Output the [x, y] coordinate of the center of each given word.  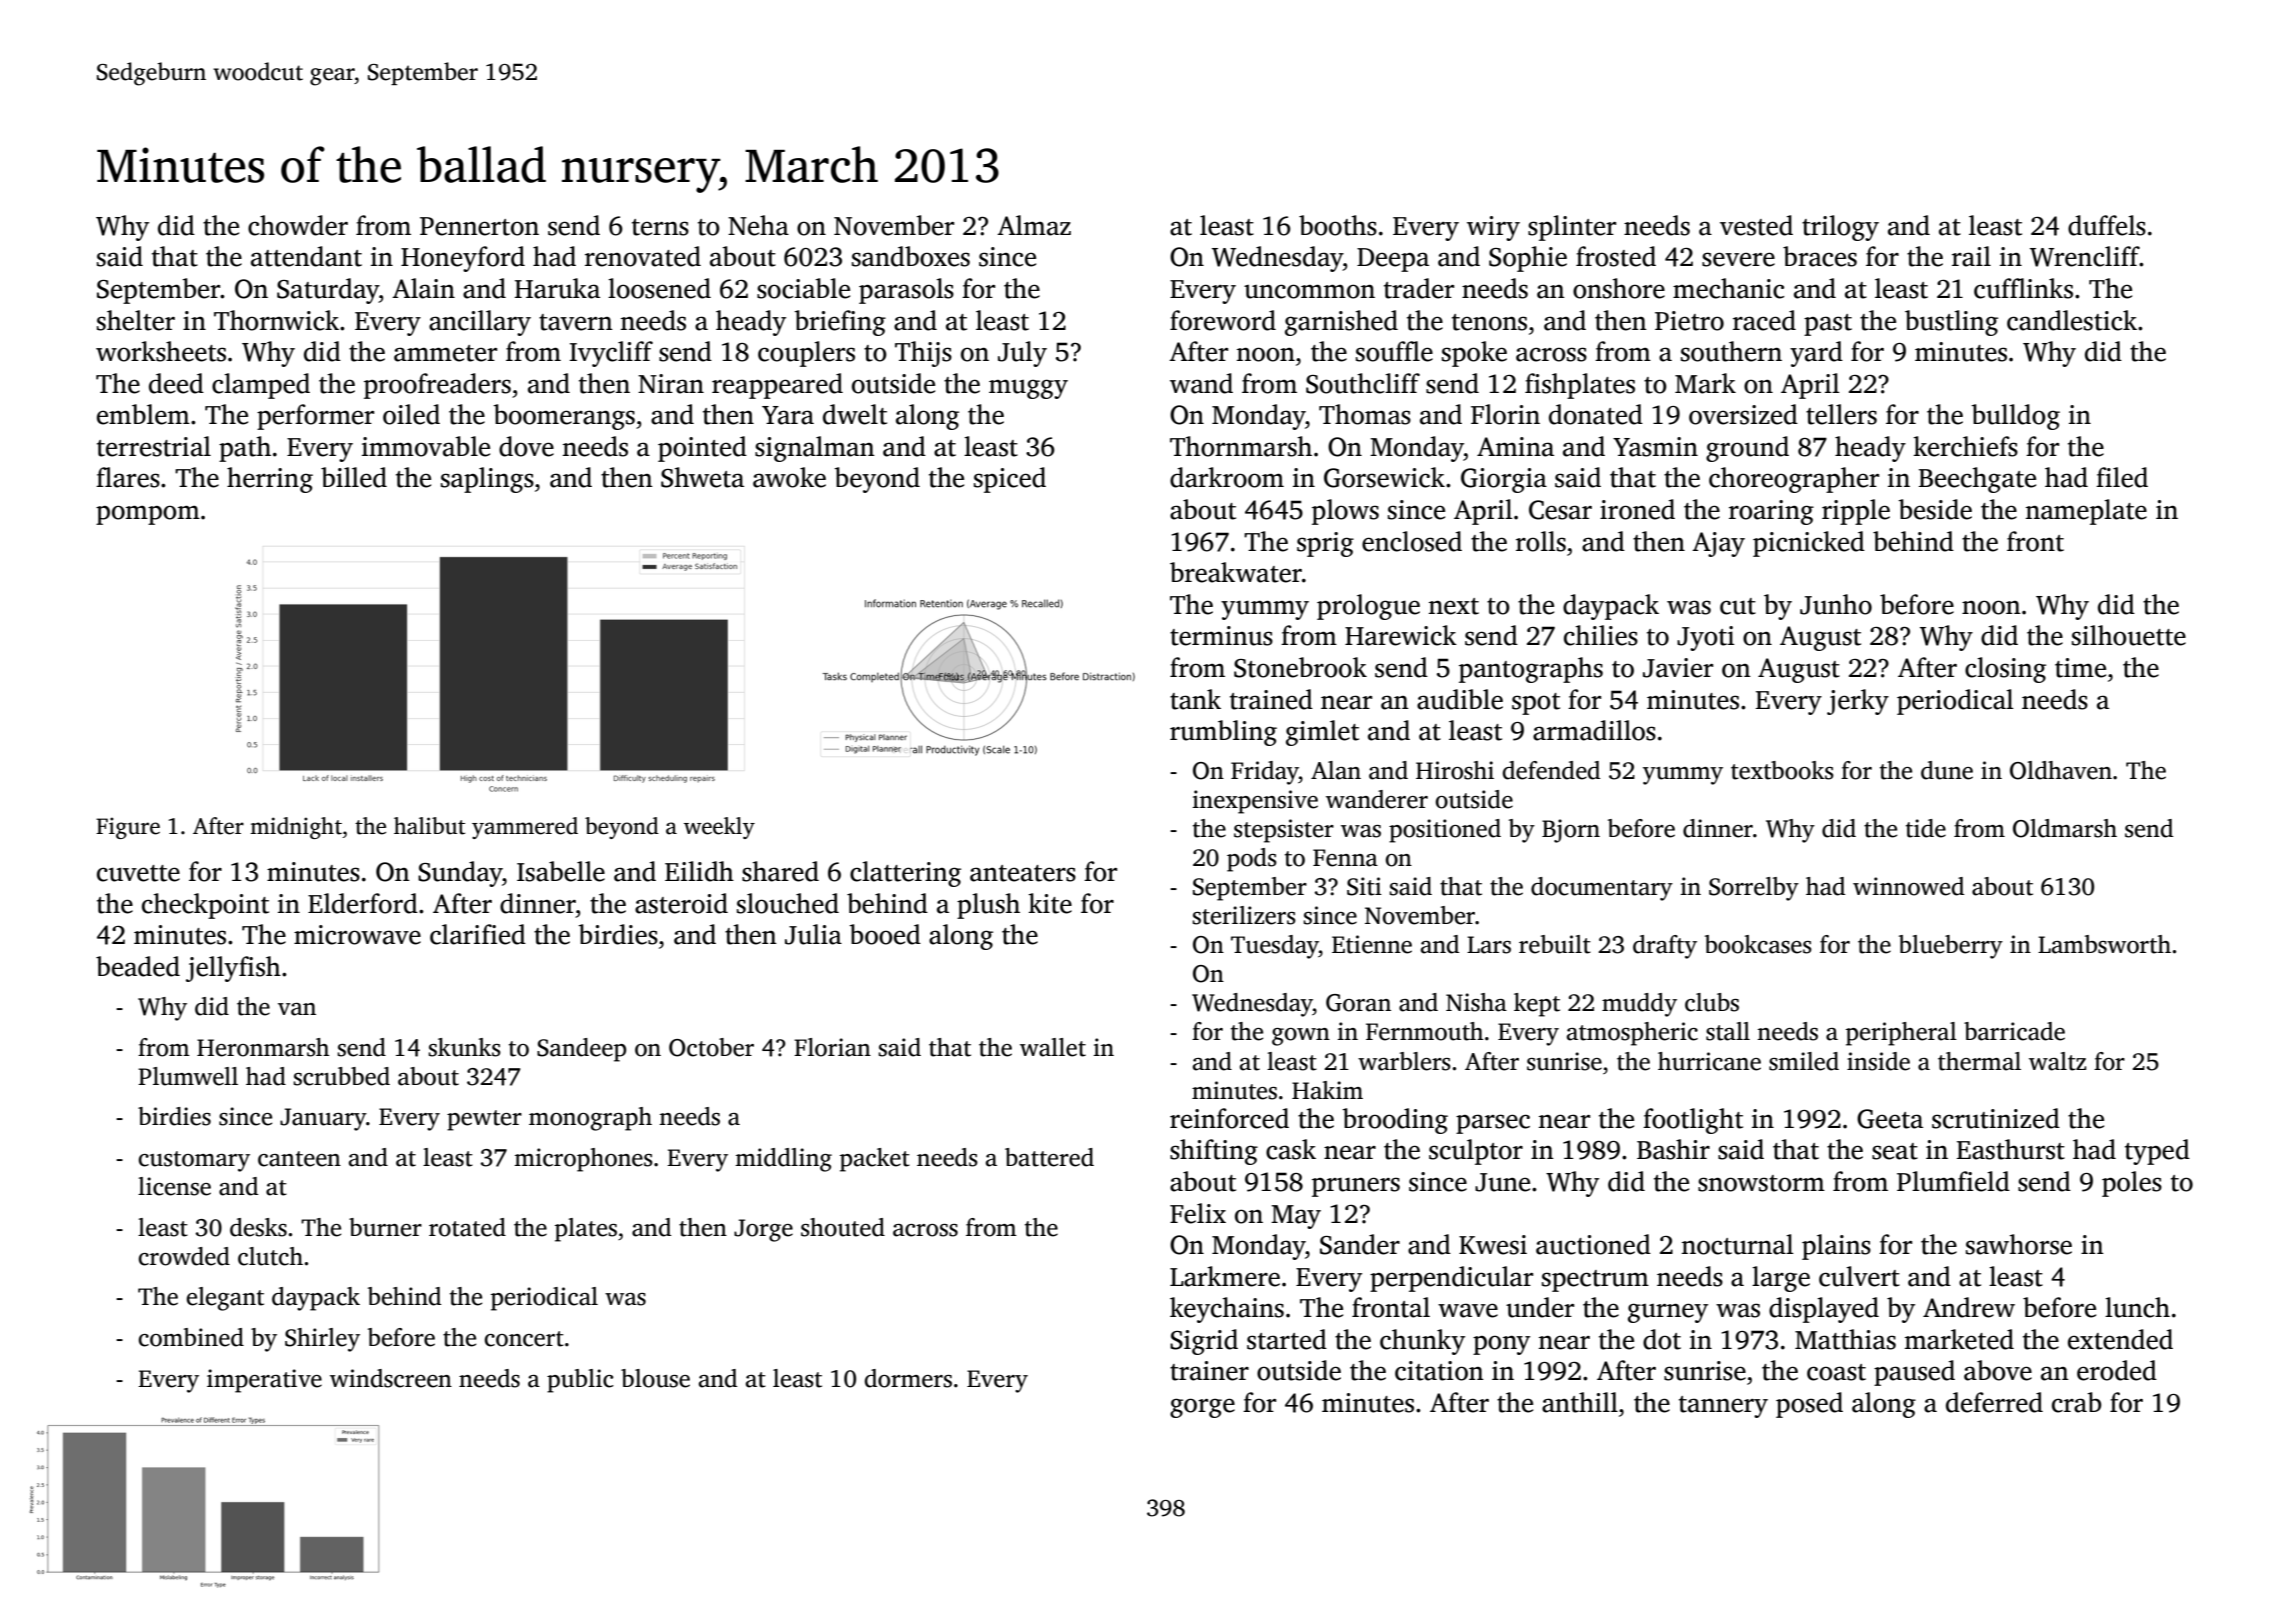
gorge [1202, 1408]
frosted [1616, 256]
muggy [1028, 389]
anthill [1580, 1402]
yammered [525, 828]
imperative [264, 1381]
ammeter [445, 353]
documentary [1602, 889]
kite [1050, 903]
